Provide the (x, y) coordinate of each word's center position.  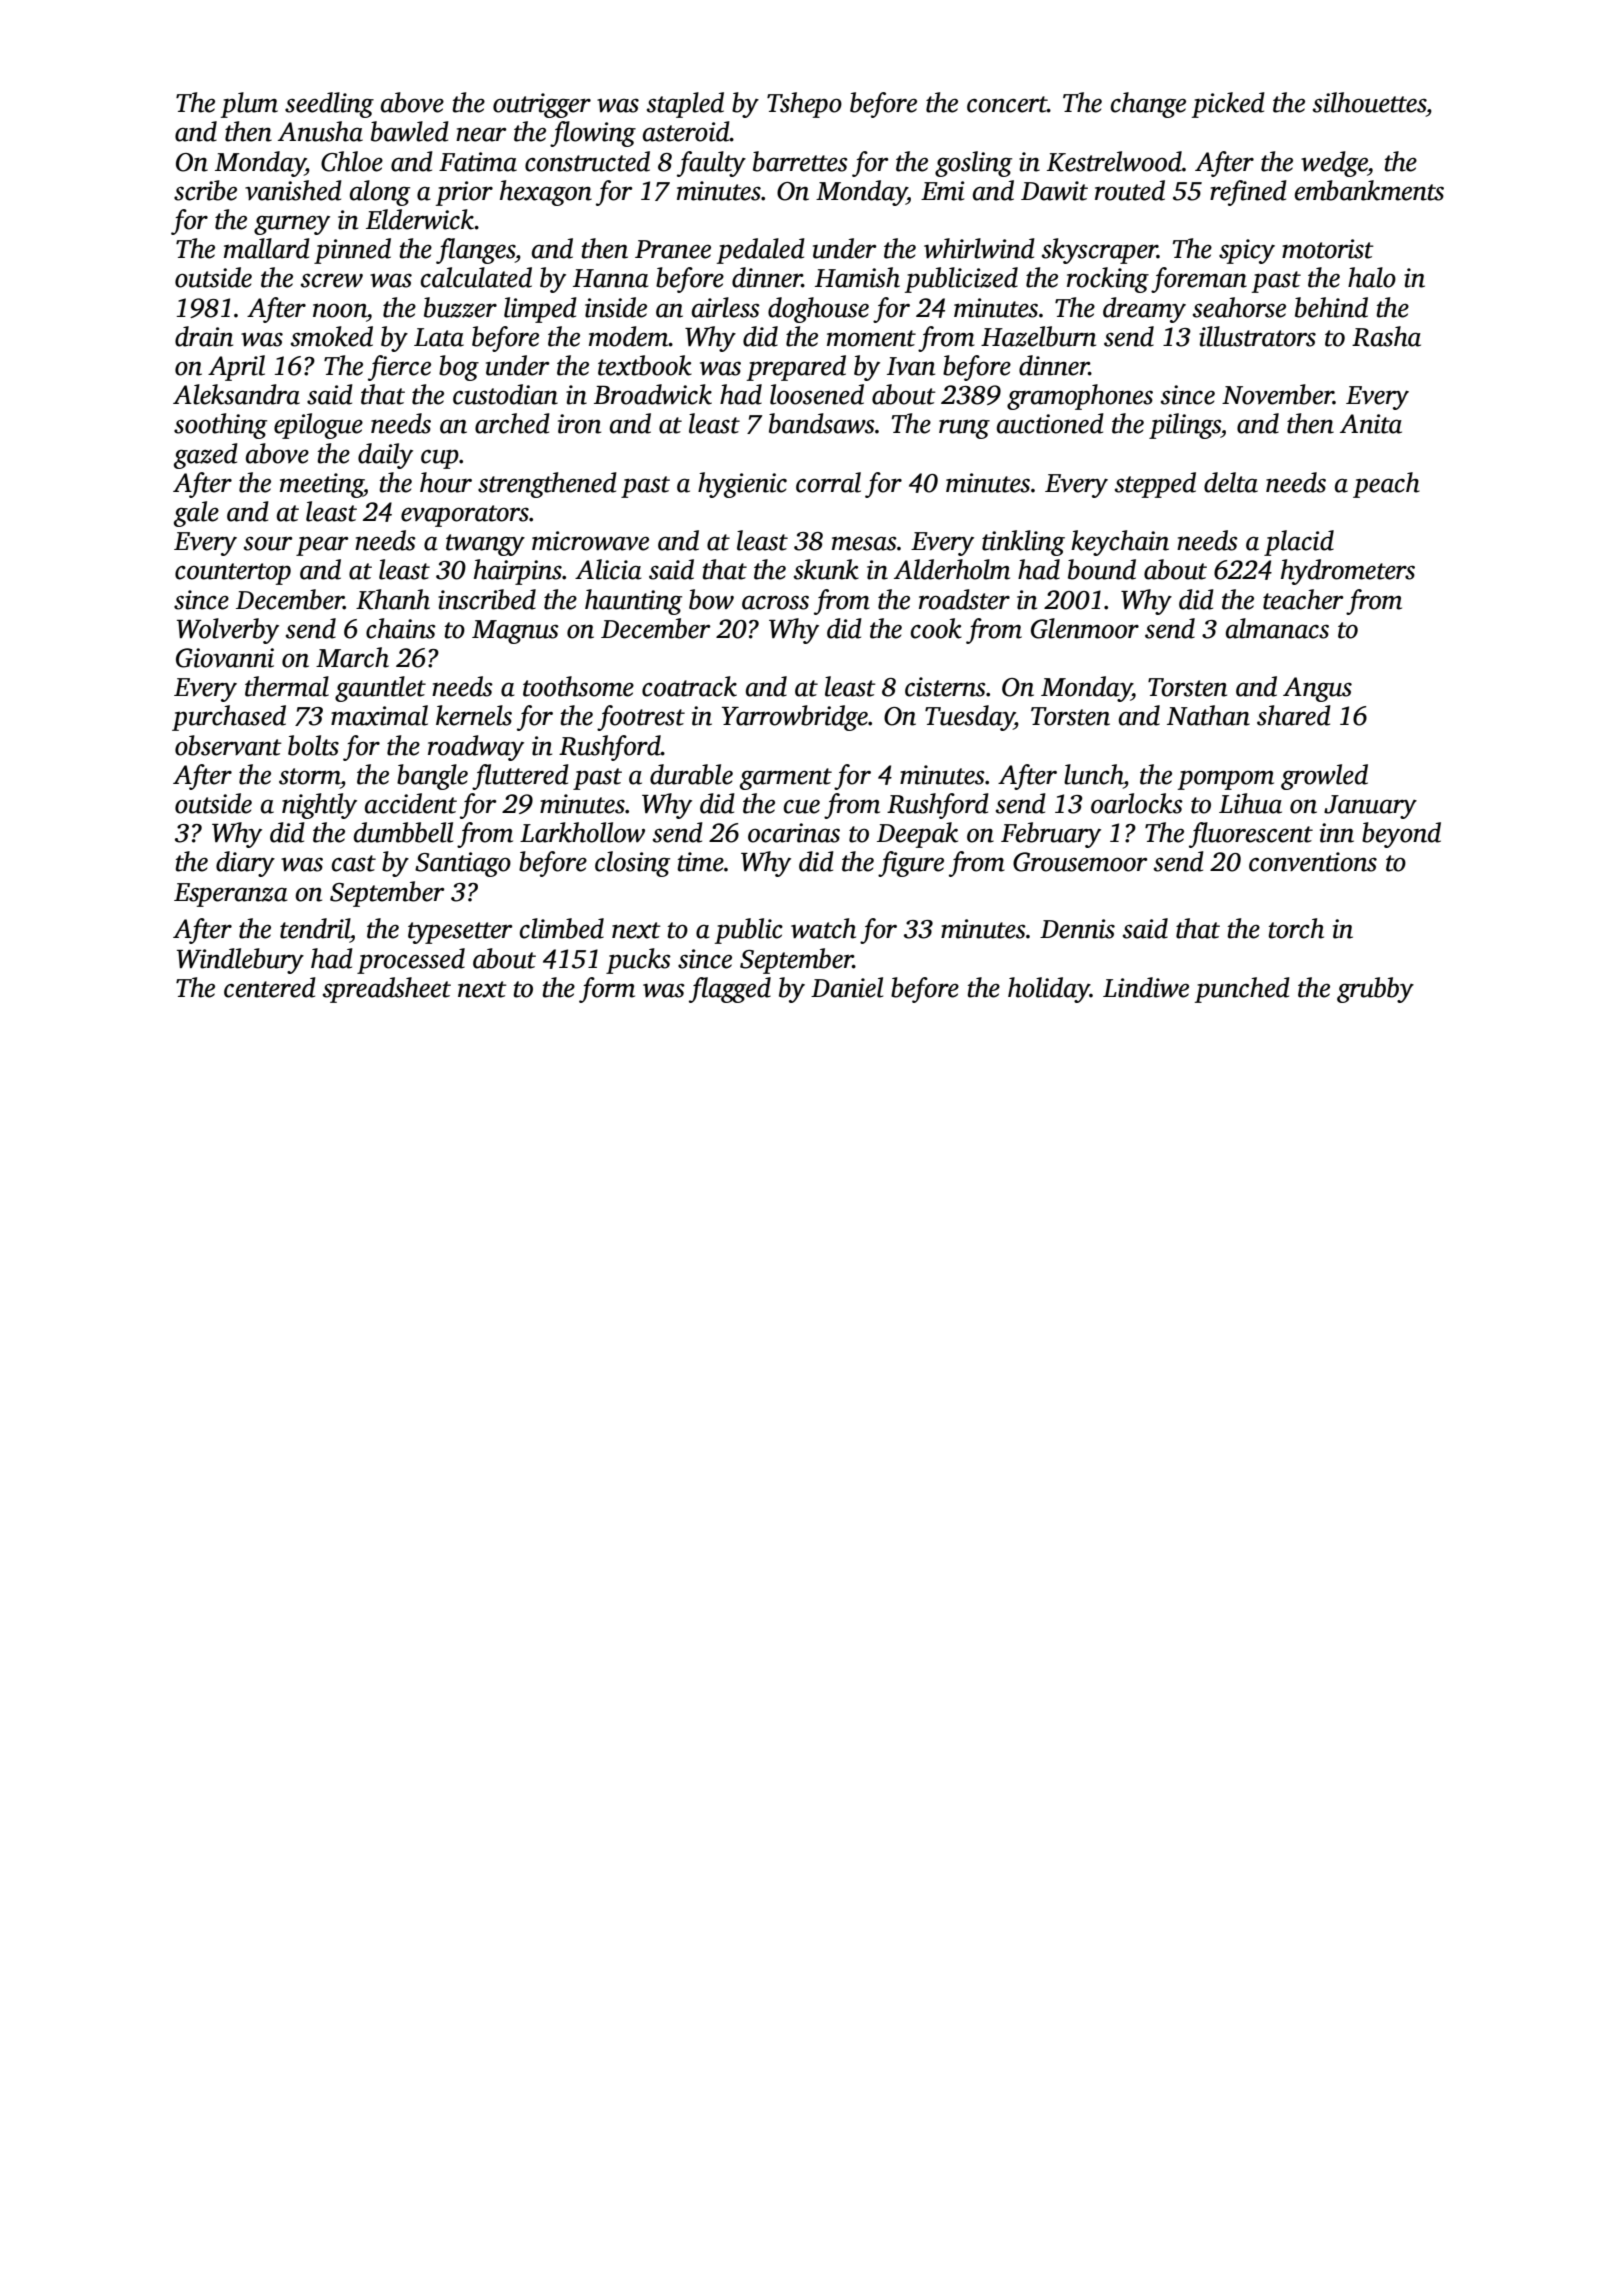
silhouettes (1369, 102)
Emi (942, 191)
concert (1007, 104)
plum (249, 105)
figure (911, 864)
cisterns (945, 687)
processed (411, 961)
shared (1294, 715)
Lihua (1250, 803)
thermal (287, 686)
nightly (319, 806)
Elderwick (420, 219)
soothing (220, 426)
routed (1130, 190)
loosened (817, 394)
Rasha (1386, 336)
